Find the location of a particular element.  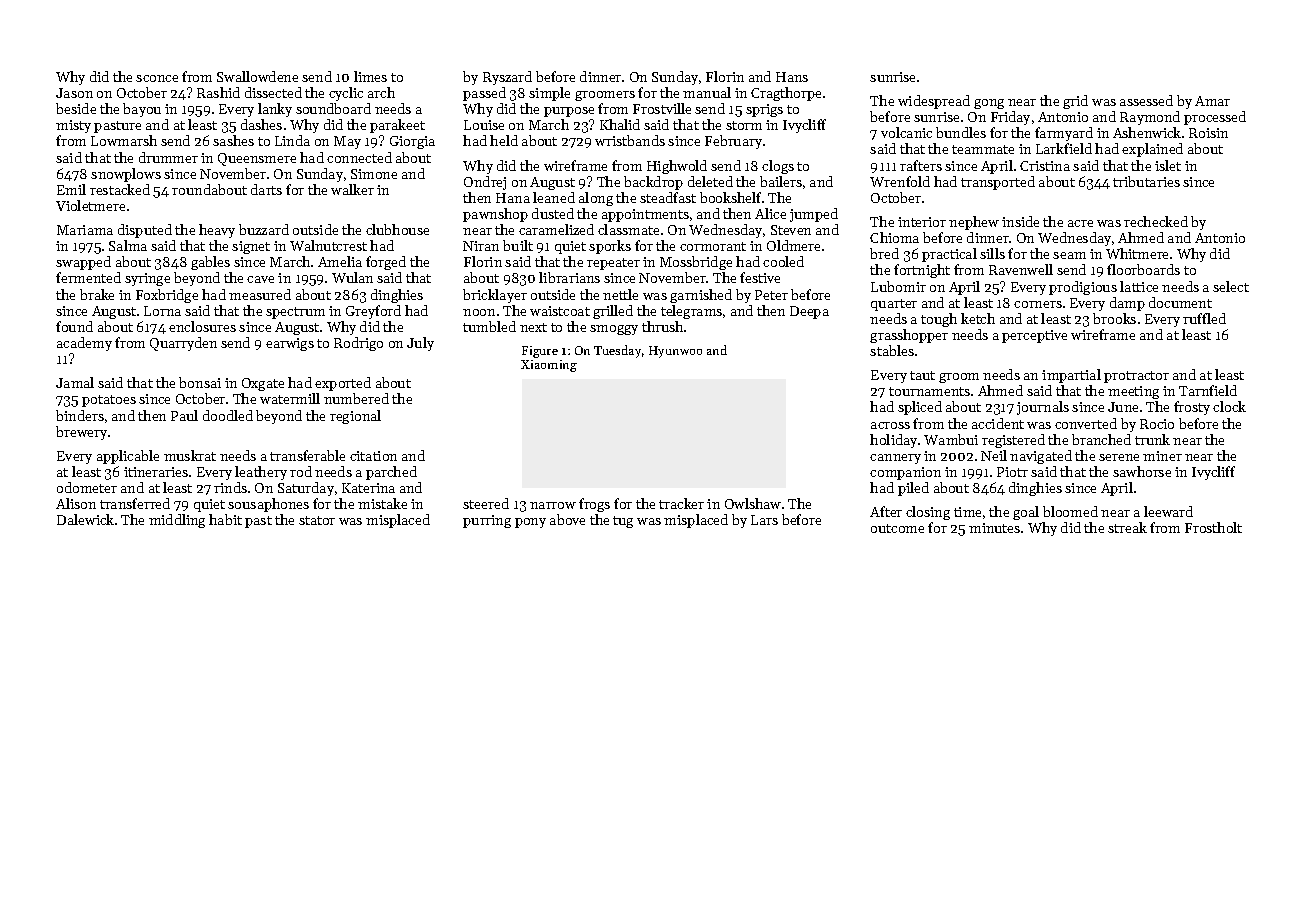

Neil is located at coordinates (994, 455).
